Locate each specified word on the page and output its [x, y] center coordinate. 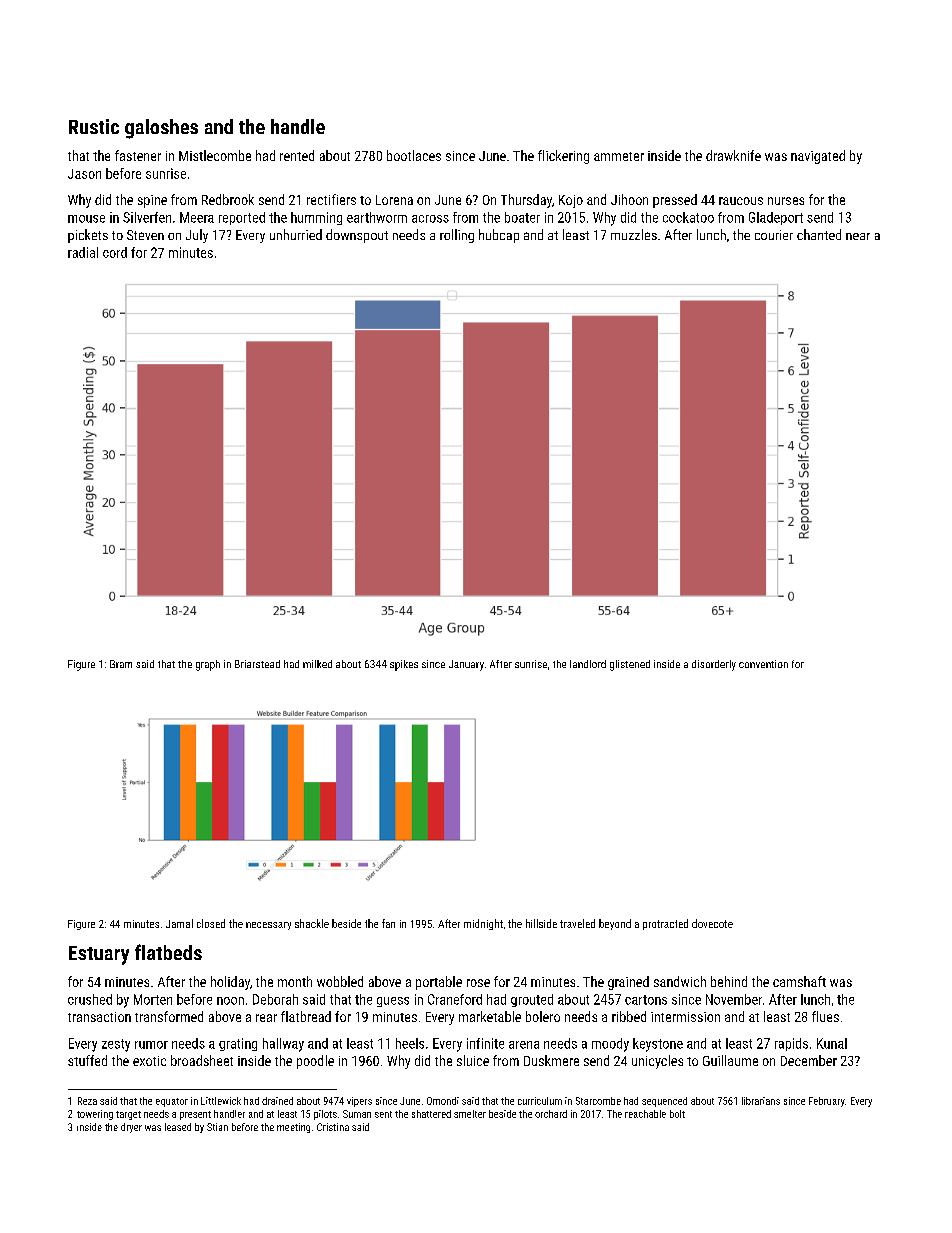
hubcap [499, 236]
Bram [121, 664]
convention [763, 664]
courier [774, 235]
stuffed [87, 1060]
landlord [588, 664]
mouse [86, 219]
